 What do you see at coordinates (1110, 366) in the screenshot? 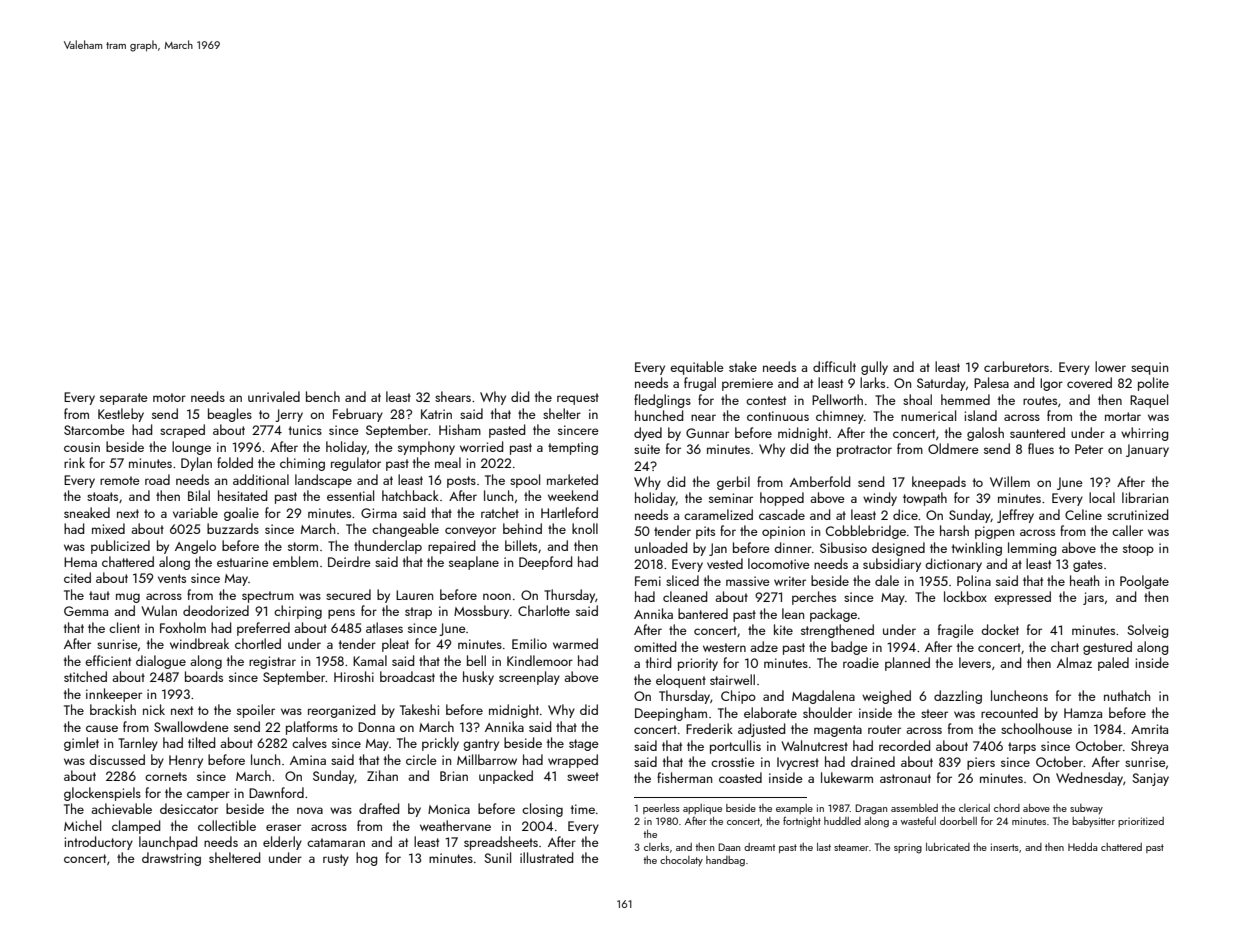
I see `lower` at bounding box center [1110, 366].
